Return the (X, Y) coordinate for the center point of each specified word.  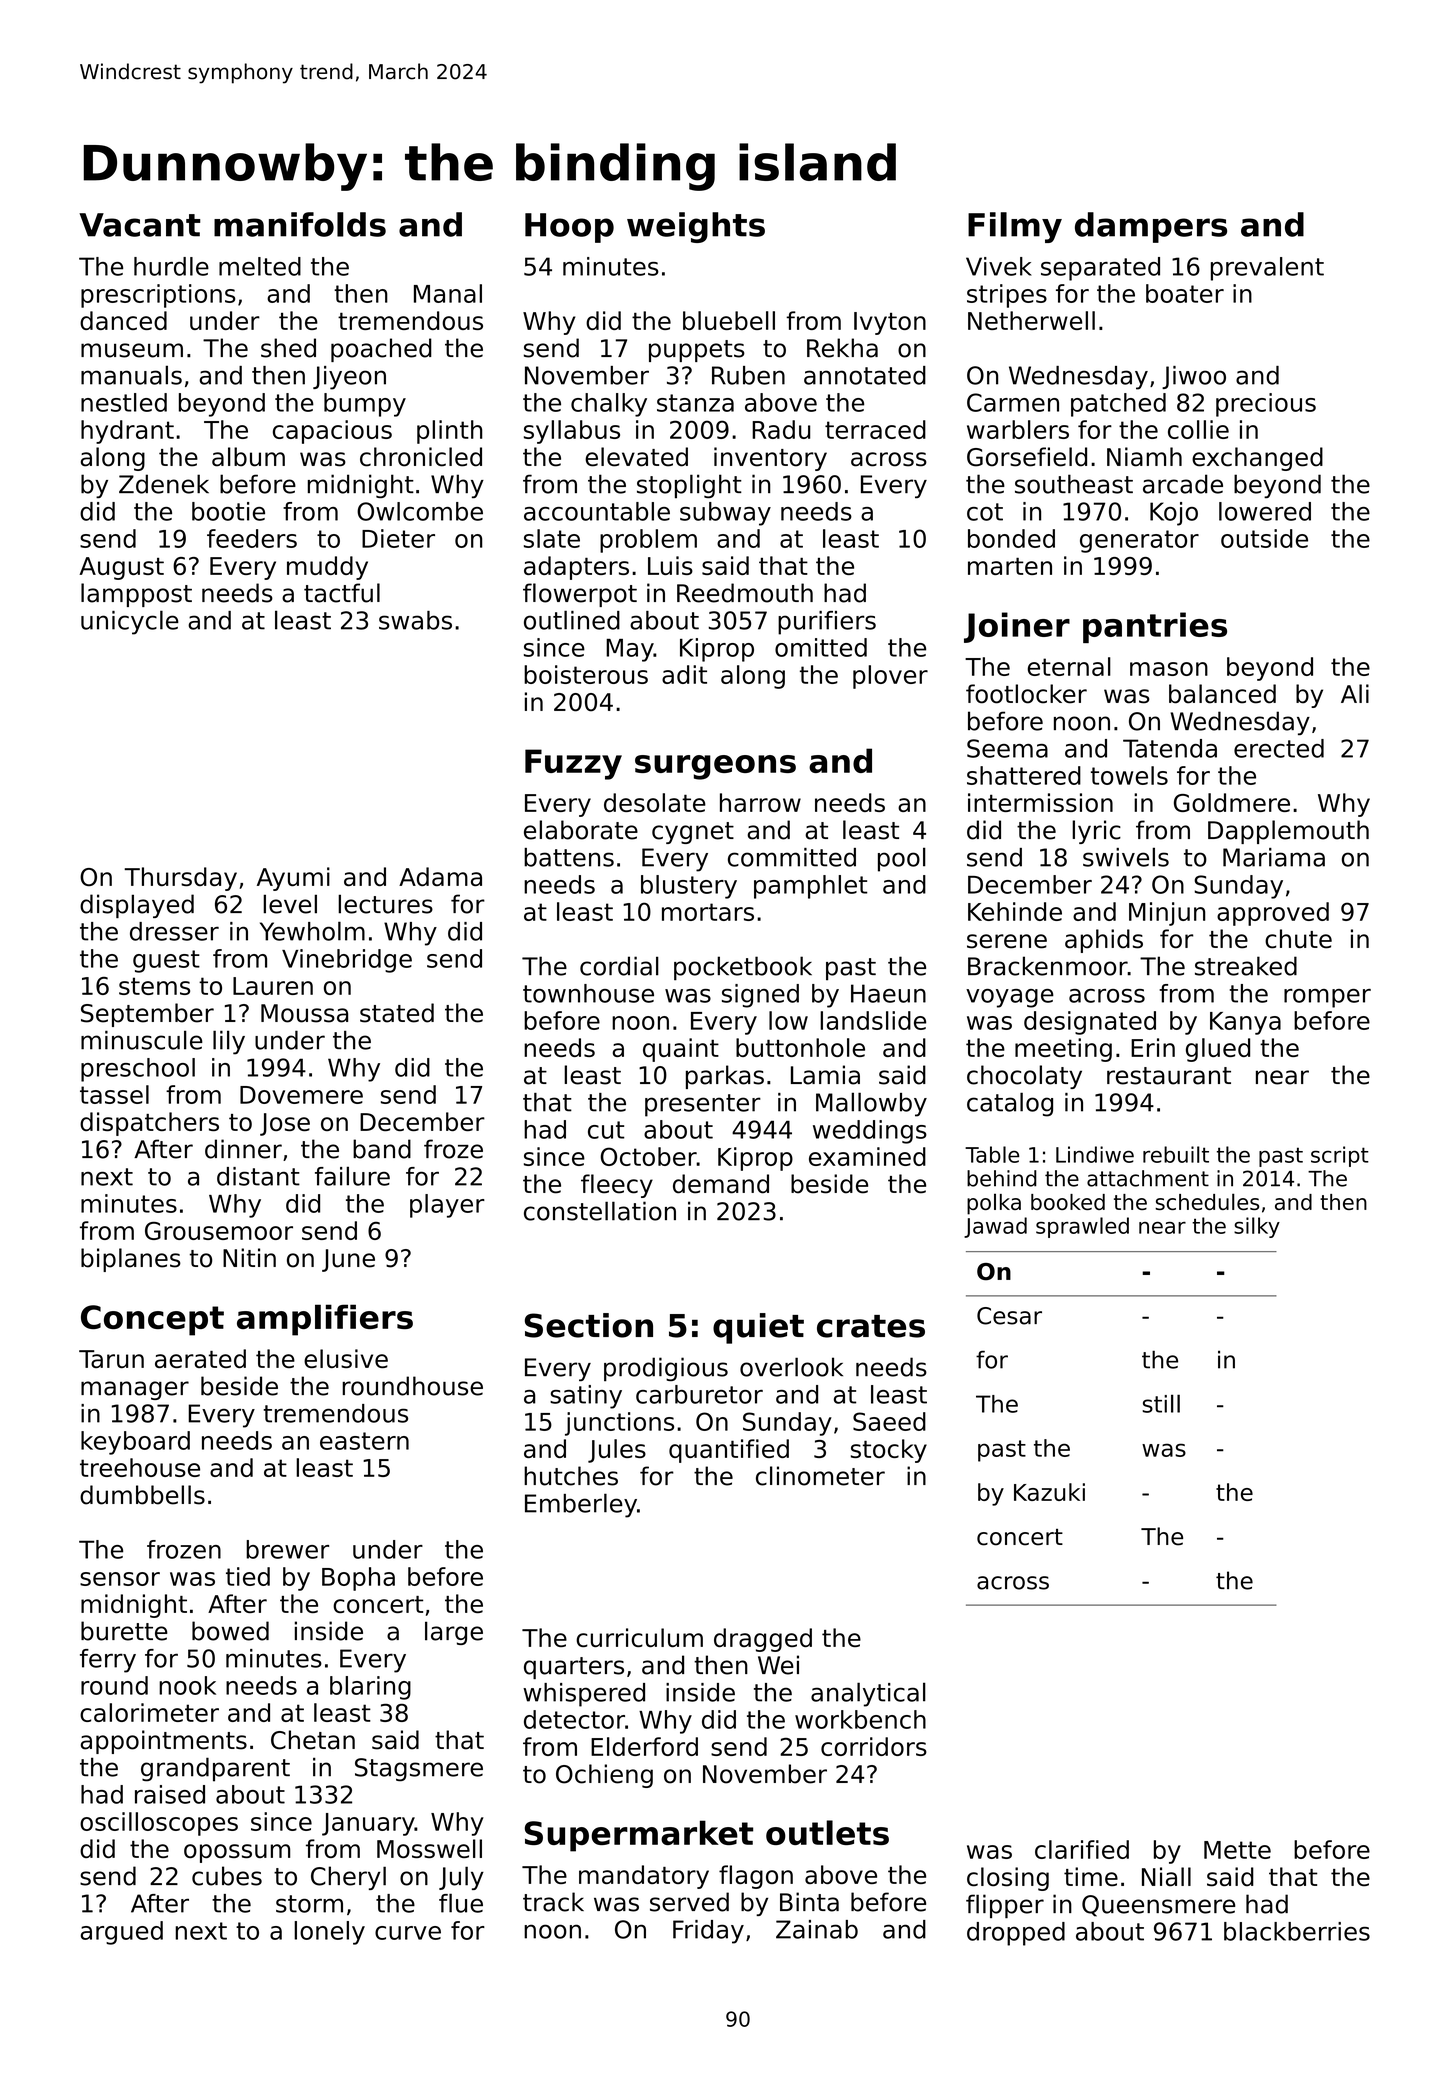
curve (408, 1933)
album (248, 457)
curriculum (639, 1637)
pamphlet (810, 887)
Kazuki (1049, 1492)
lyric (1096, 832)
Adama (440, 876)
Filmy (1015, 227)
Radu (781, 429)
